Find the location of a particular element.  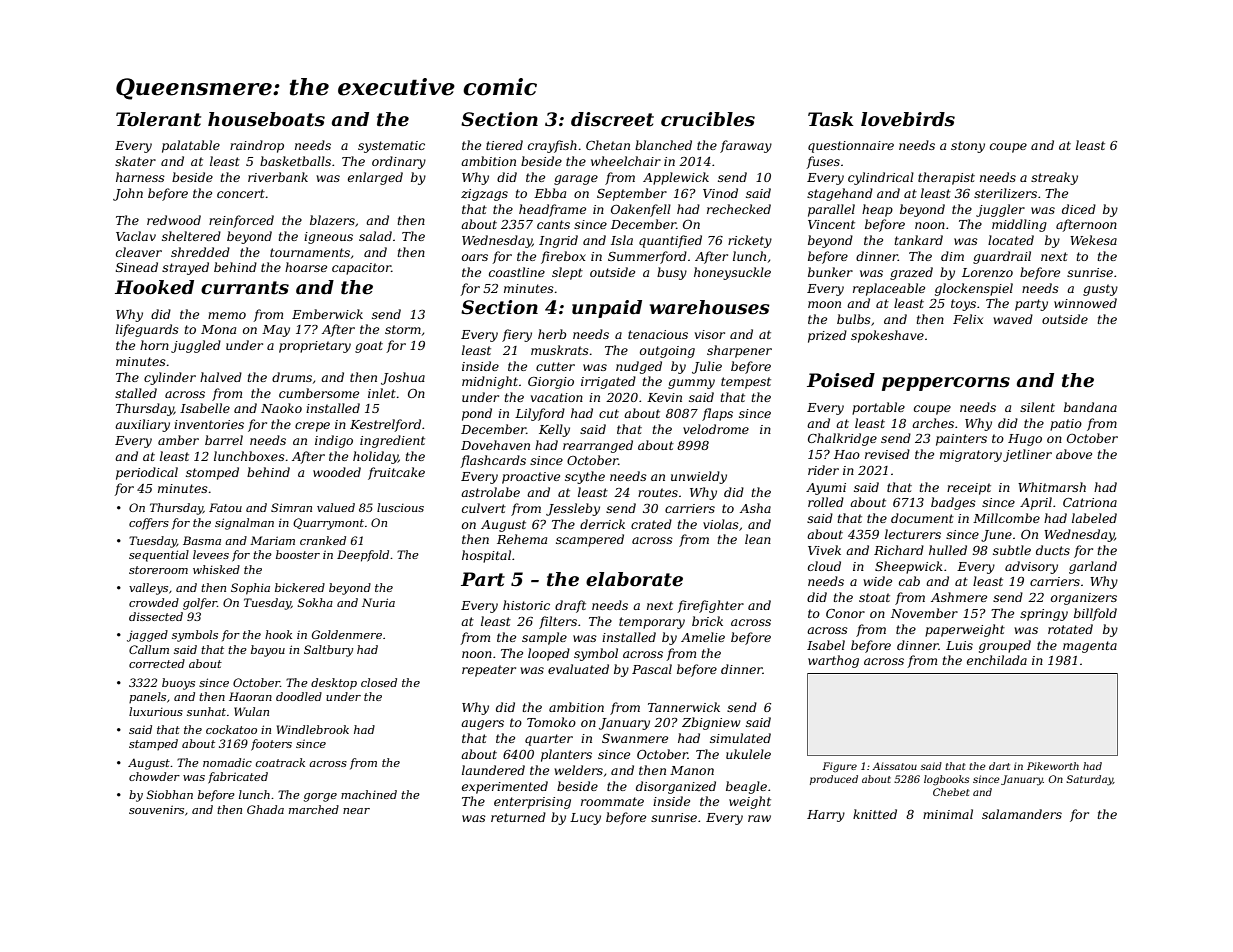

systematic is located at coordinates (391, 147).
